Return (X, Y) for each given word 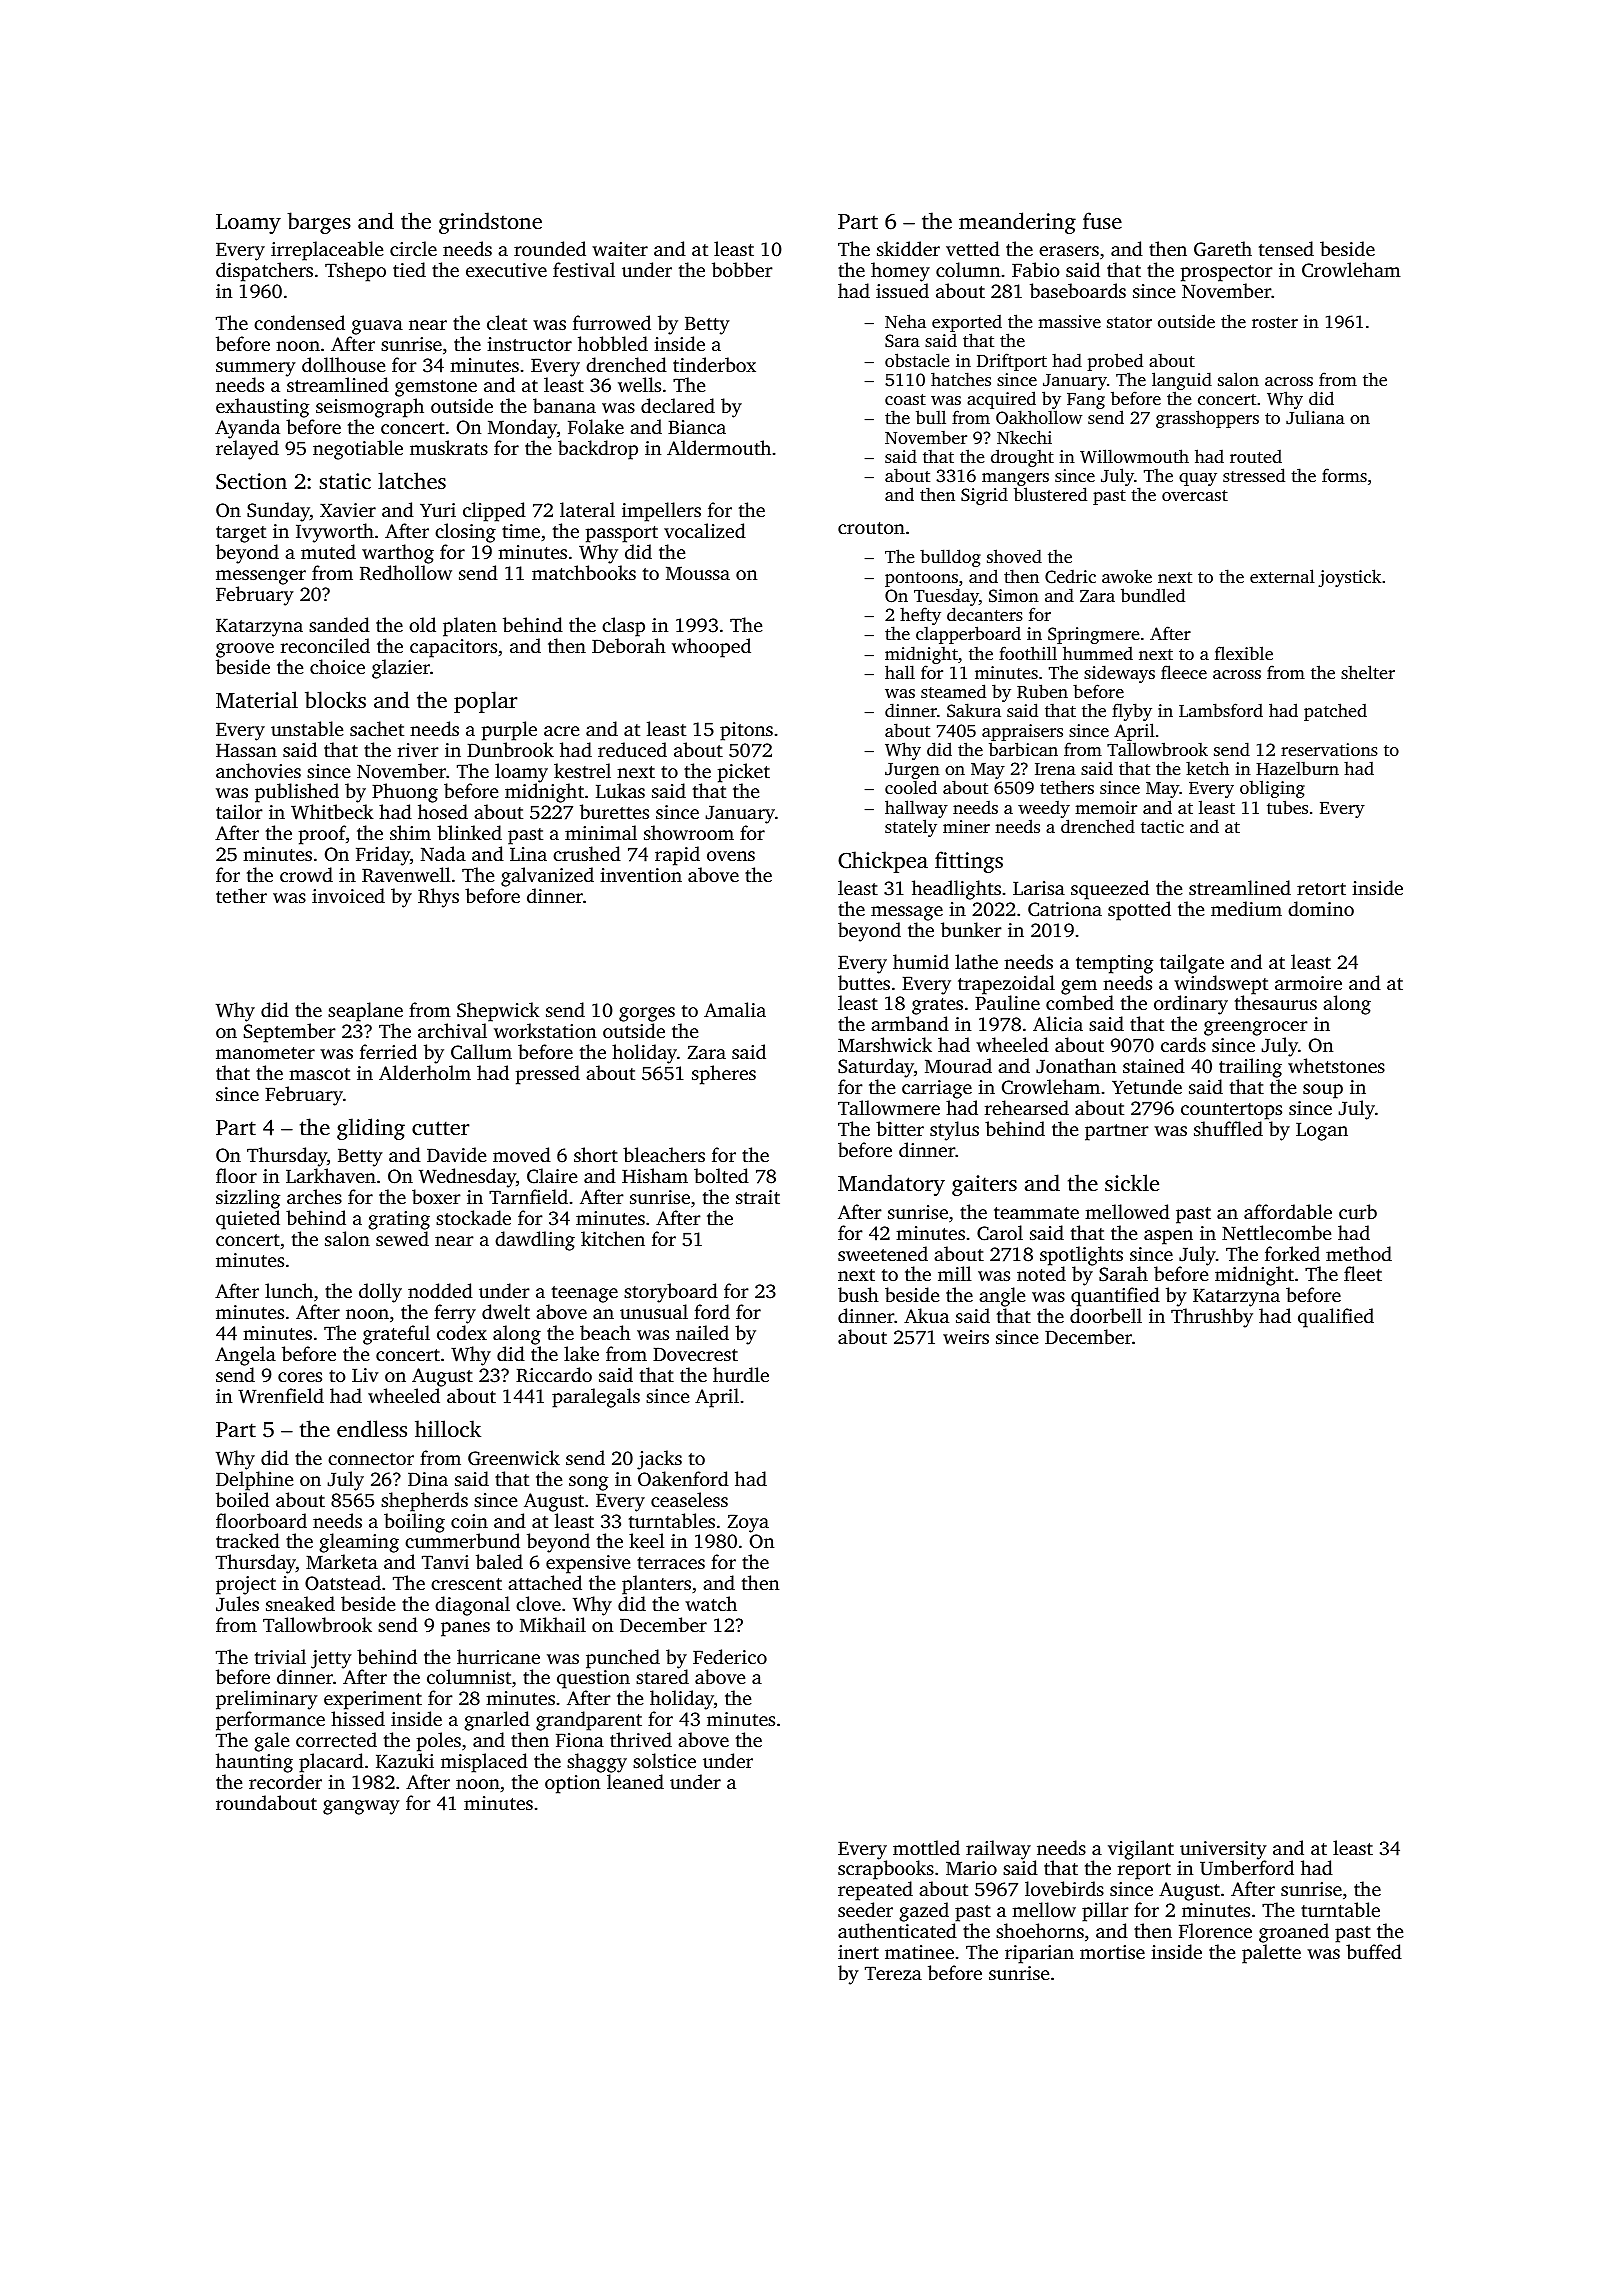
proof (322, 835)
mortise (1112, 1952)
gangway (361, 1807)
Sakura (974, 711)
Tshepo (355, 272)
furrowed (612, 322)
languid (1182, 381)
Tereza (893, 1973)
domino (1321, 908)
